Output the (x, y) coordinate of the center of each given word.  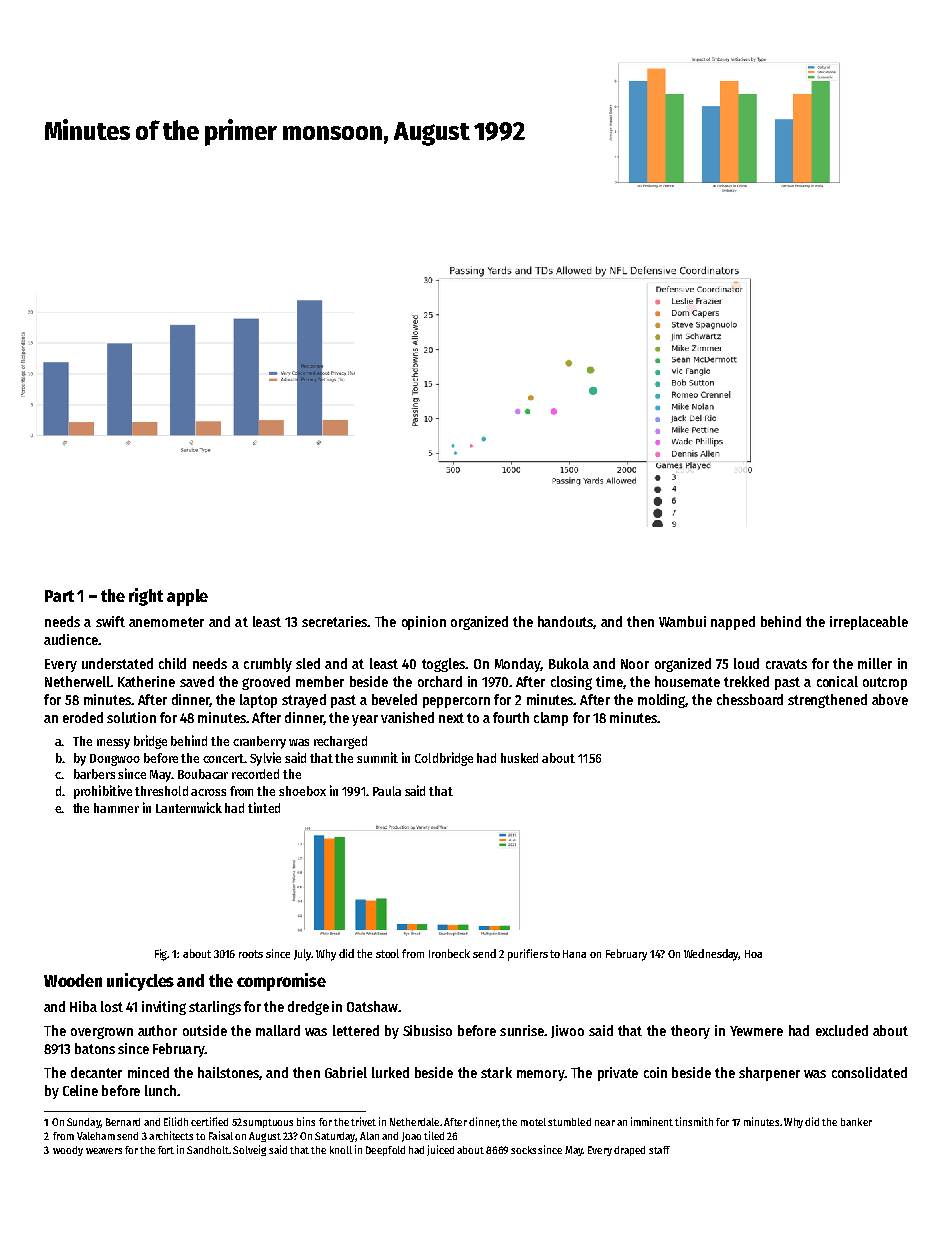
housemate (687, 681)
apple (187, 597)
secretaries (335, 621)
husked (519, 758)
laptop (258, 701)
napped (733, 623)
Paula (387, 791)
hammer (116, 808)
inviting (164, 1008)
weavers (104, 1151)
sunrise (522, 1030)
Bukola (569, 663)
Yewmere (756, 1031)
